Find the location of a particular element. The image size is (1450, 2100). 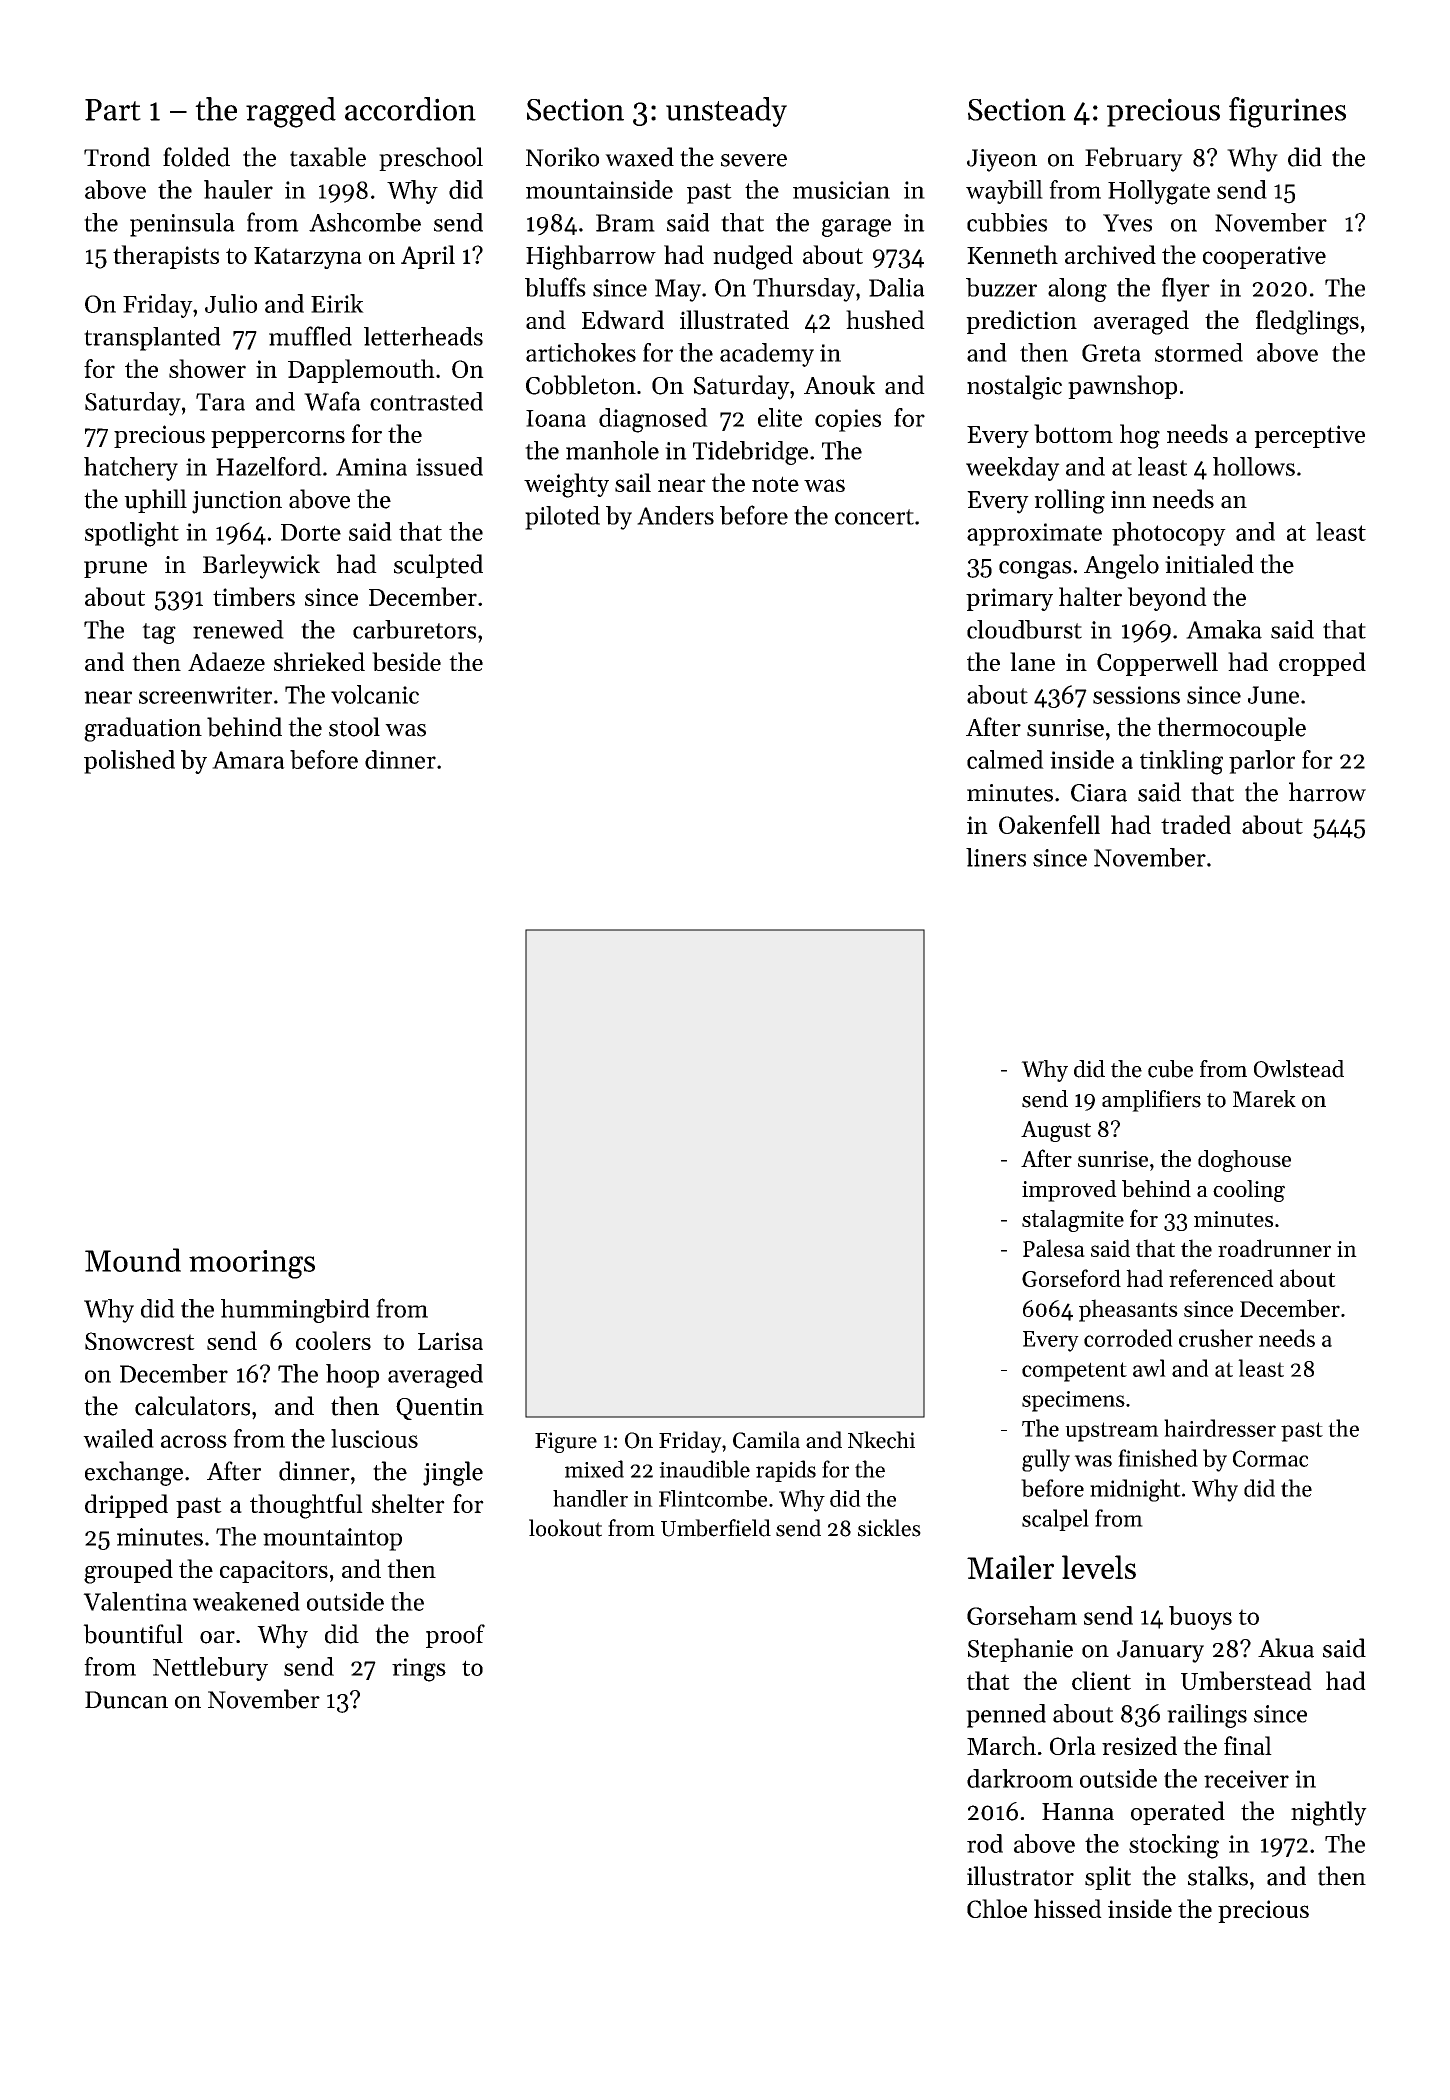

bottom is located at coordinates (1073, 433).
